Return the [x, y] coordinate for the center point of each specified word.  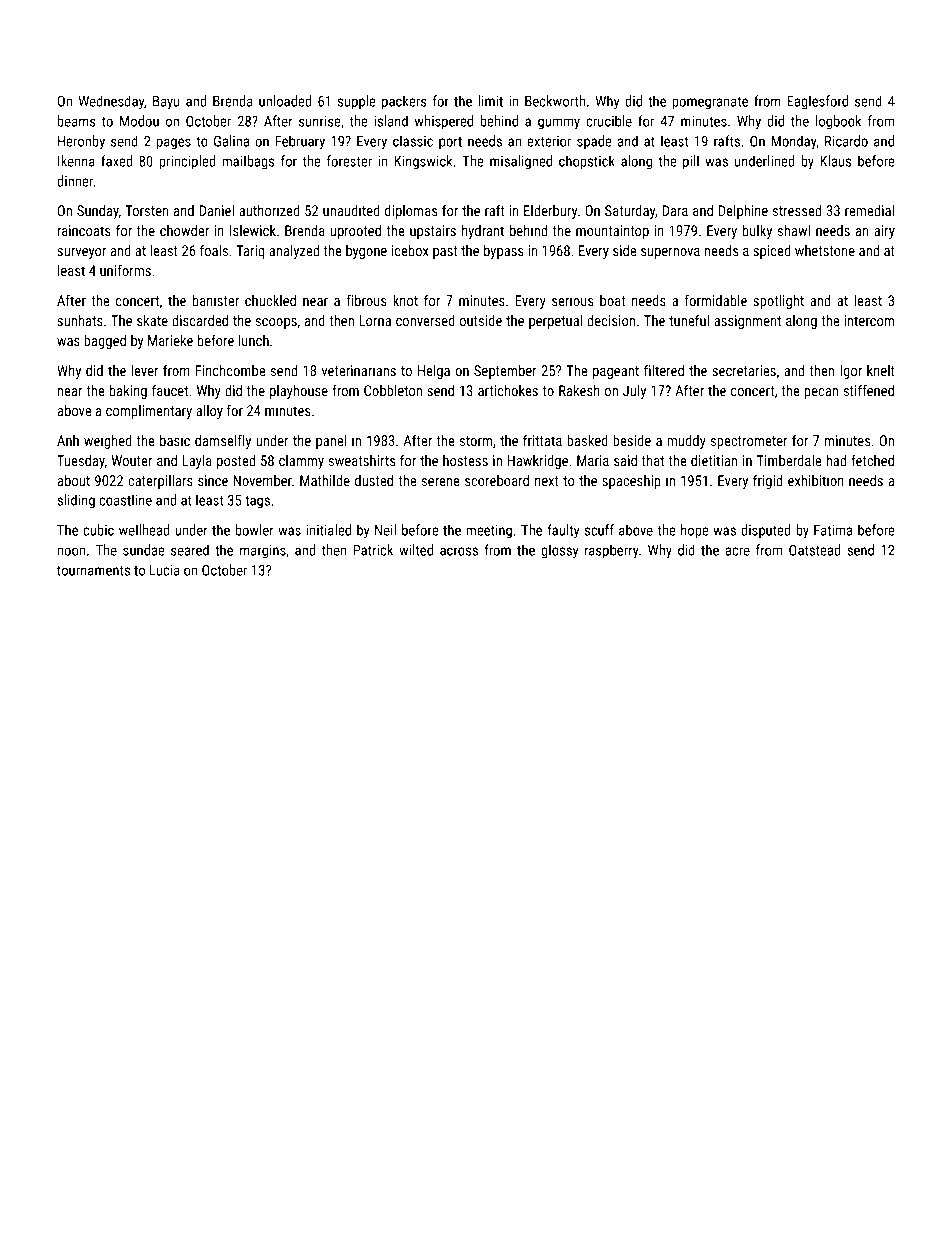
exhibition [816, 480]
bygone [366, 252]
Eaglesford [817, 102]
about [73, 480]
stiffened [869, 390]
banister [216, 300]
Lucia [165, 570]
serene [441, 482]
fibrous [366, 300]
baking [128, 392]
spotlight [778, 302]
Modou [139, 121]
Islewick [253, 230]
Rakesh [579, 390]
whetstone [825, 250]
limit [490, 101]
